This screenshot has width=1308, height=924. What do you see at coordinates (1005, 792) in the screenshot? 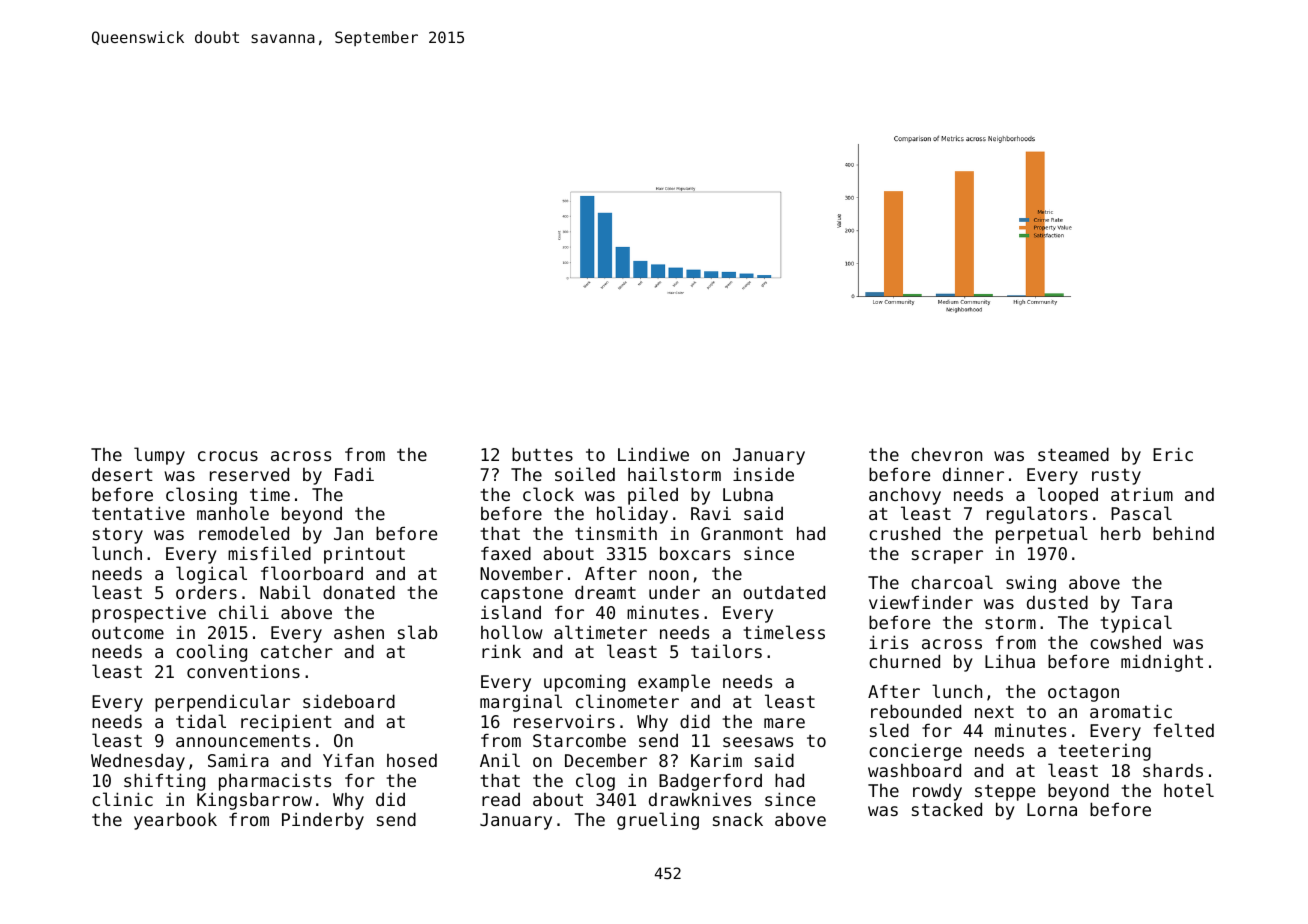
I see `steppe` at bounding box center [1005, 792].
